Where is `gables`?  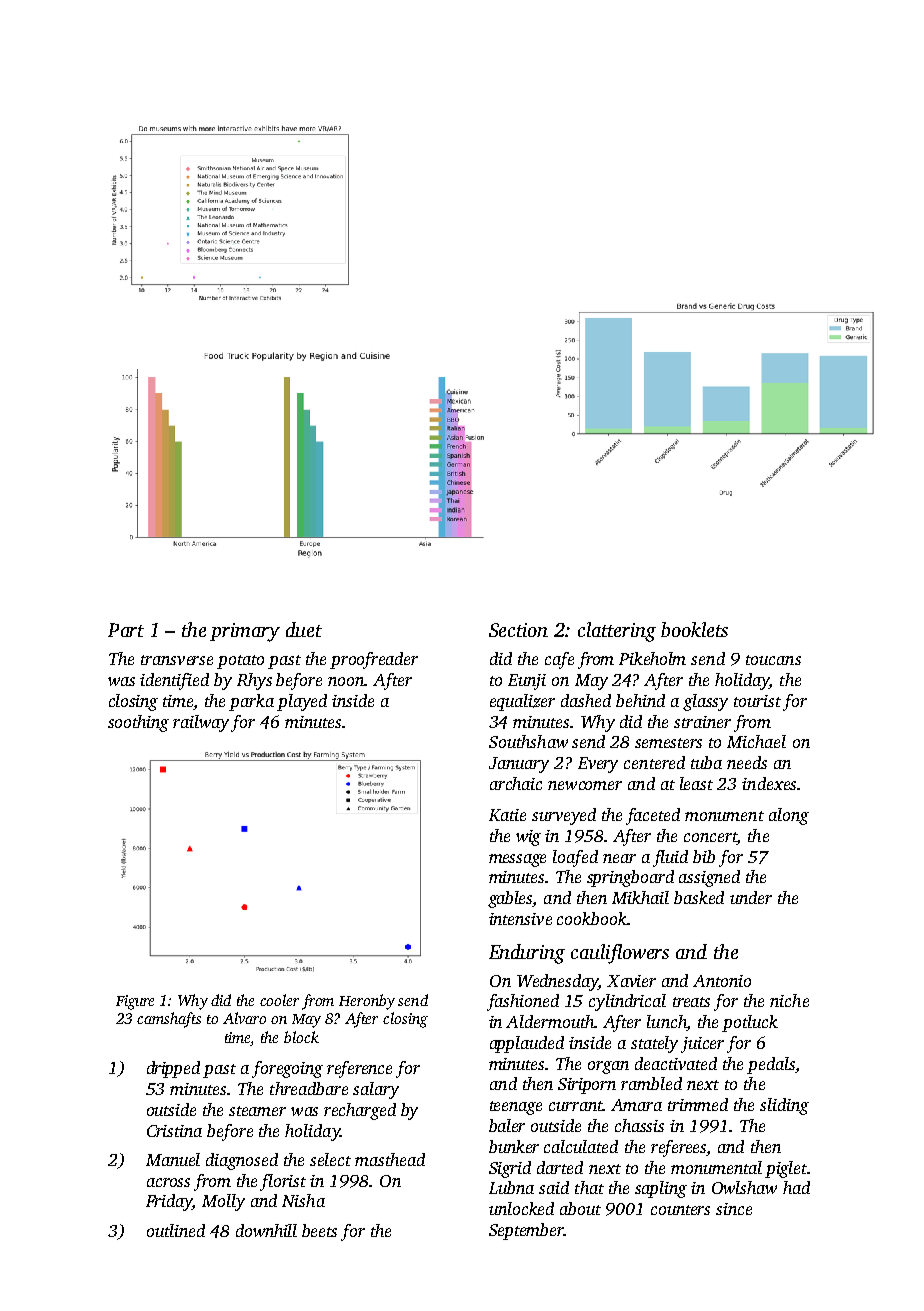 gables is located at coordinates (510, 899).
